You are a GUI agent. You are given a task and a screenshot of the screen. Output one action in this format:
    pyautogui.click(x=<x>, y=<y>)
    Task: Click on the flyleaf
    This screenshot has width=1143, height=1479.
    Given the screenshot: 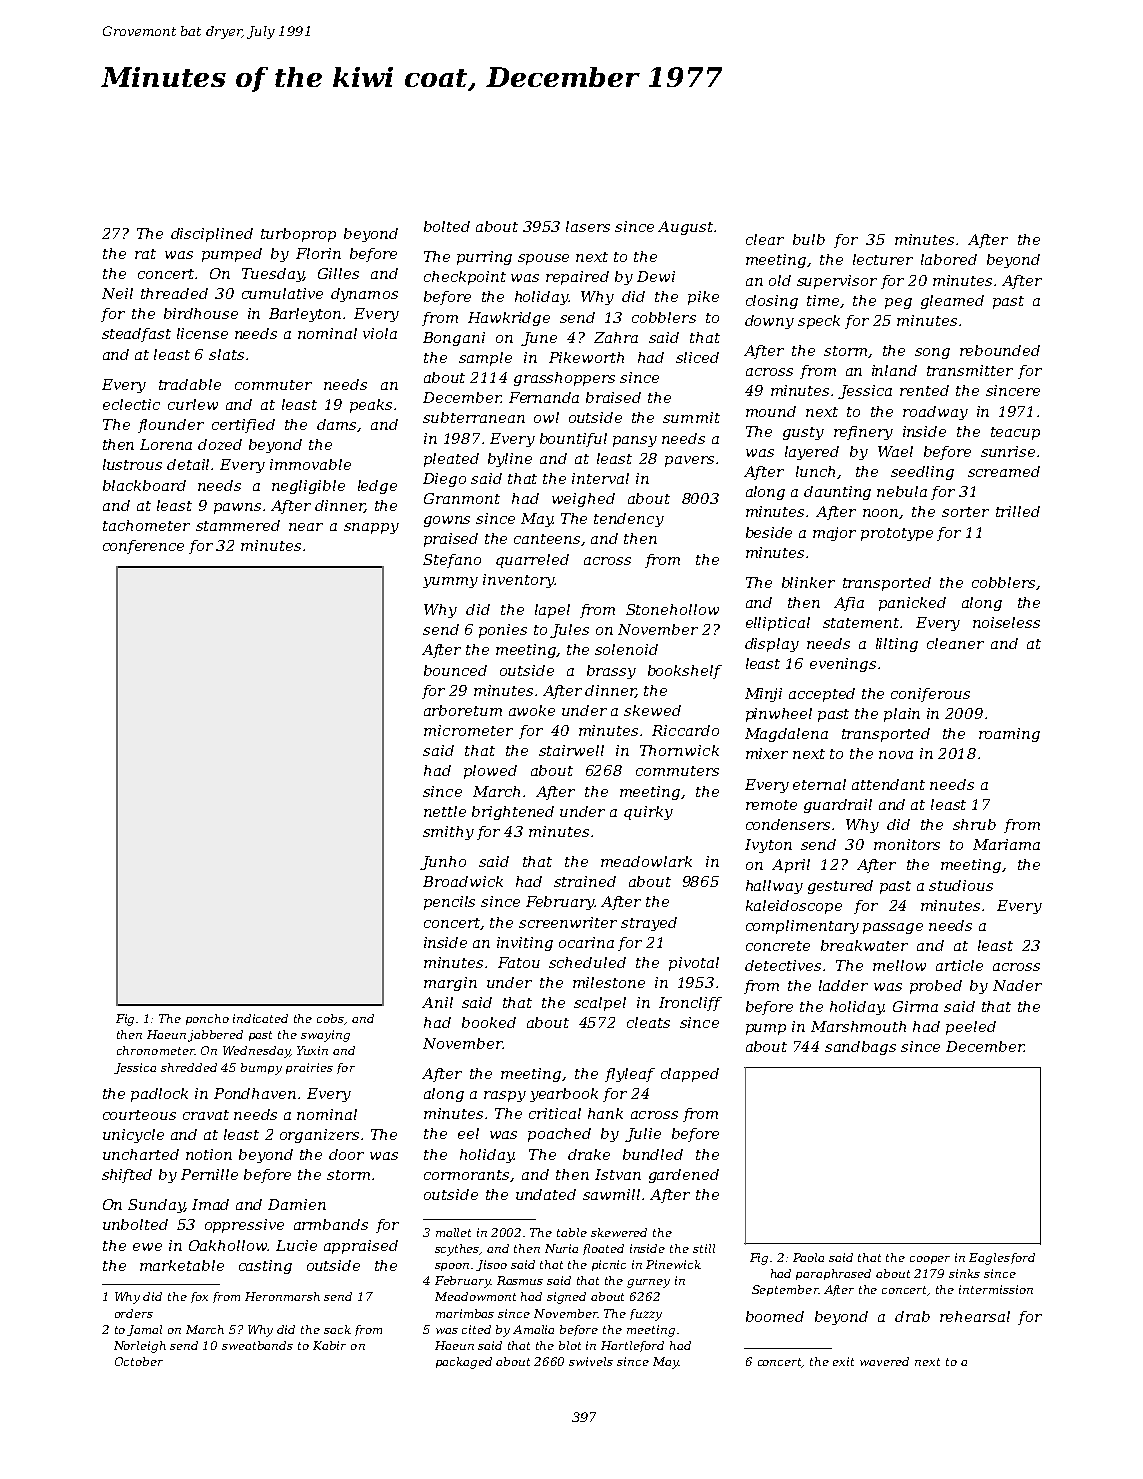 What is the action you would take?
    pyautogui.click(x=630, y=1075)
